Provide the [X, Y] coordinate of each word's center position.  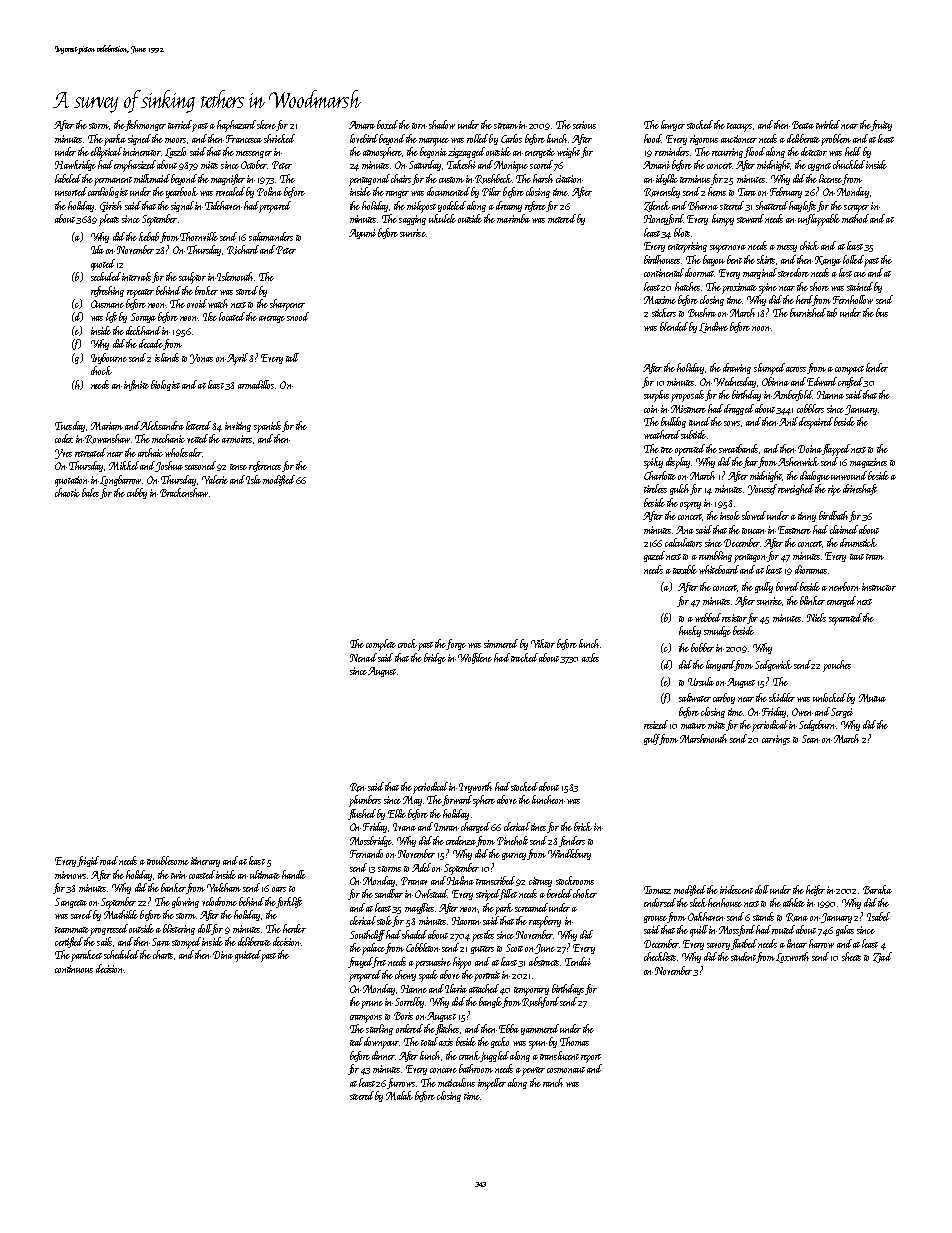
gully [764, 587]
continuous [74, 969]
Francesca [244, 139]
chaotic [67, 492]
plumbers [365, 801]
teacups [739, 127]
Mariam [107, 426]
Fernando [366, 853]
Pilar [491, 191]
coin [651, 409]
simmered [501, 643]
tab [832, 312]
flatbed [744, 944]
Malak [399, 1095]
